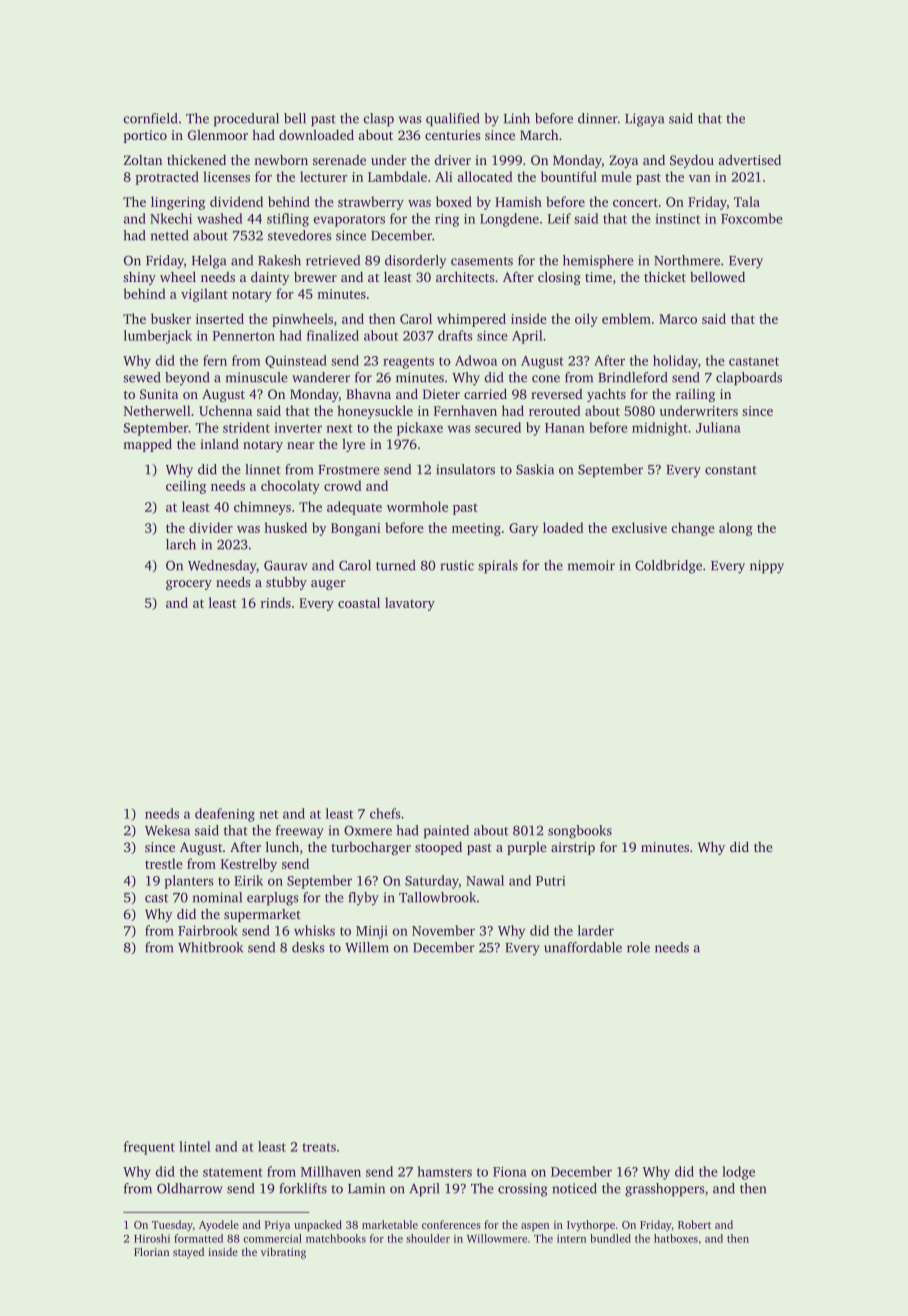 This image has width=908, height=1316. Describe the element at coordinates (276, 602) in the image. I see `rinds` at that location.
